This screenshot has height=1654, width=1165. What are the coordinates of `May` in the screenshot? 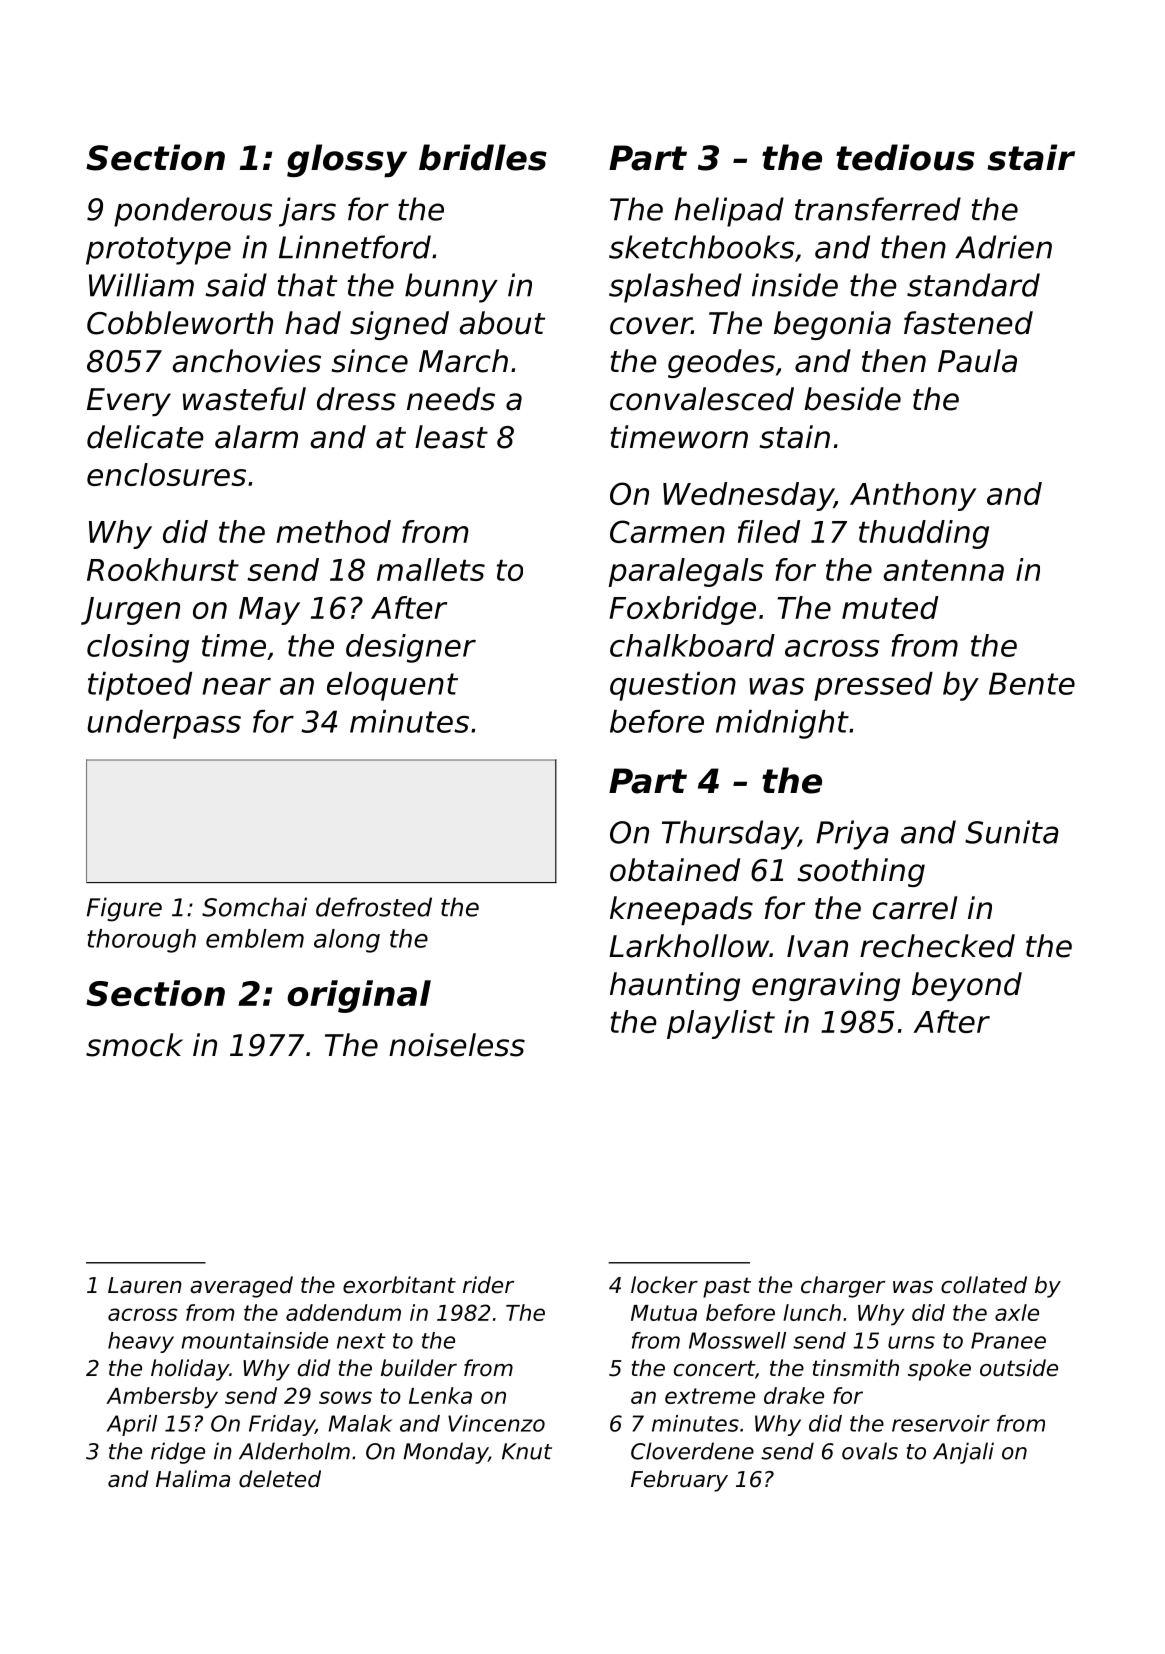 It's located at (269, 611).
